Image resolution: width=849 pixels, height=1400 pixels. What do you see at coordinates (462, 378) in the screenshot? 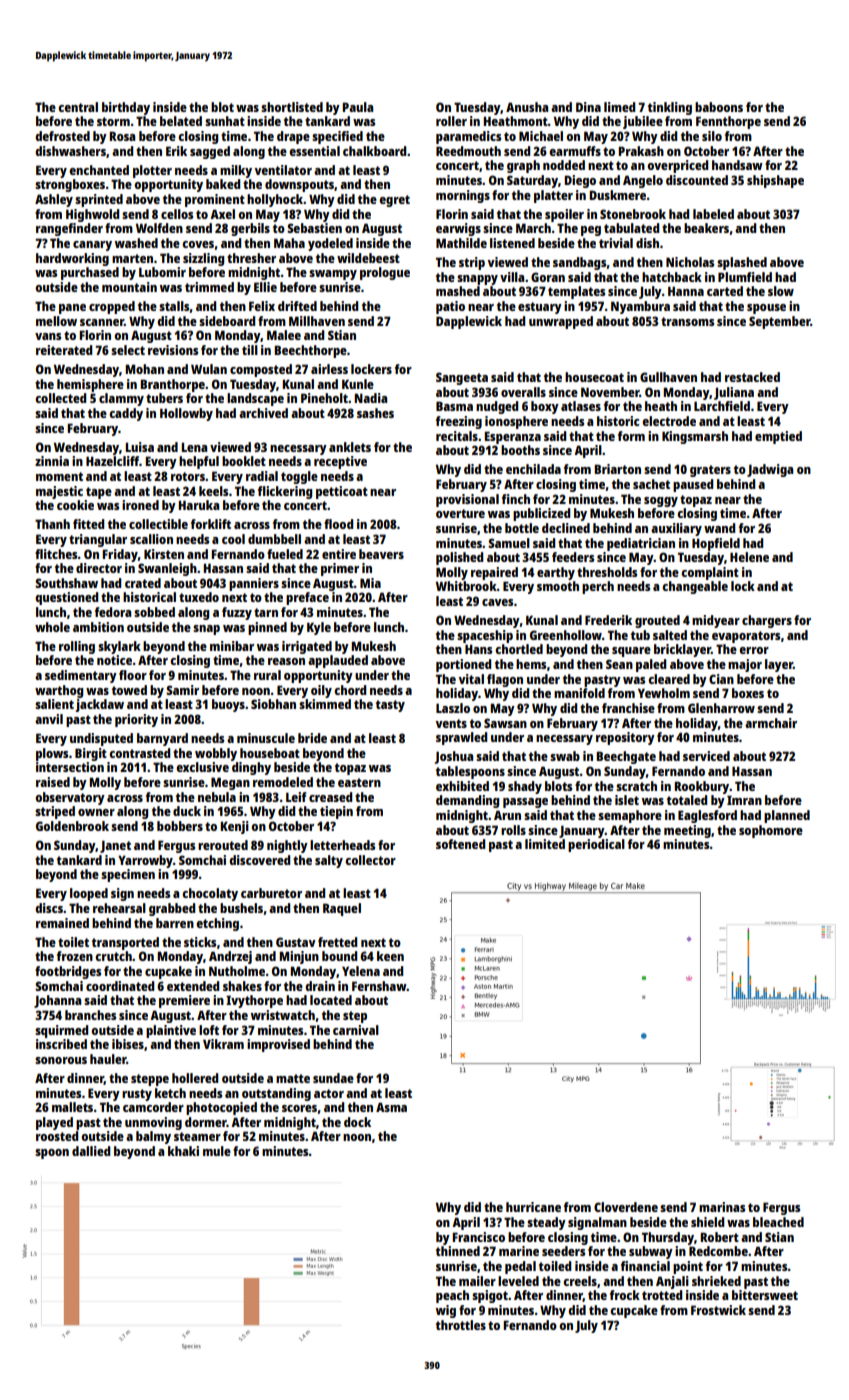
I see `Sangeeta` at bounding box center [462, 378].
